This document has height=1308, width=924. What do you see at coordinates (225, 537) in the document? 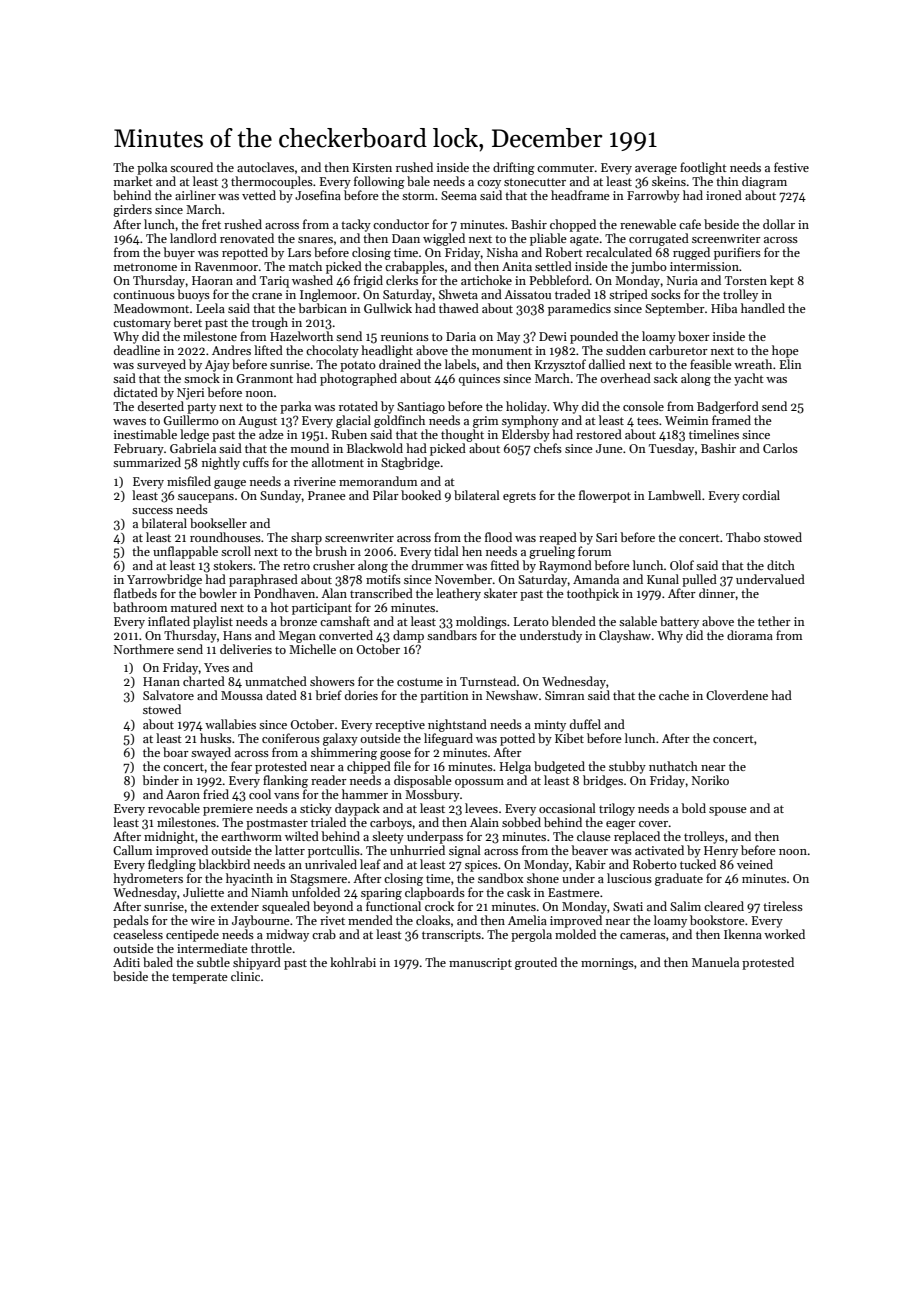
I see `roundhouses` at bounding box center [225, 537].
